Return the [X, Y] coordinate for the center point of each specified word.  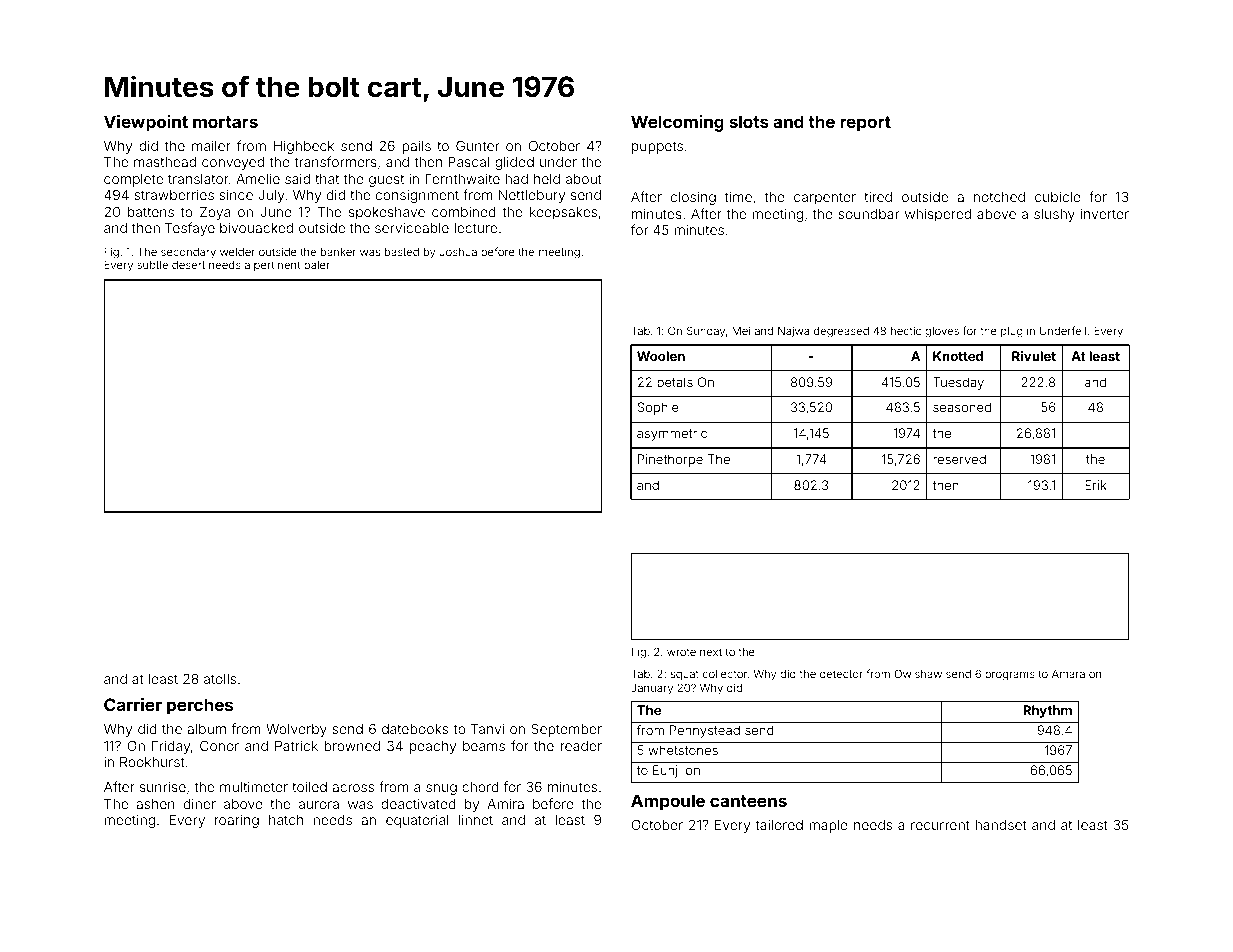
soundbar [868, 214]
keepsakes [563, 213]
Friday [171, 747]
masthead [165, 162]
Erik [1096, 485]
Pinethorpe [670, 460]
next [711, 652]
